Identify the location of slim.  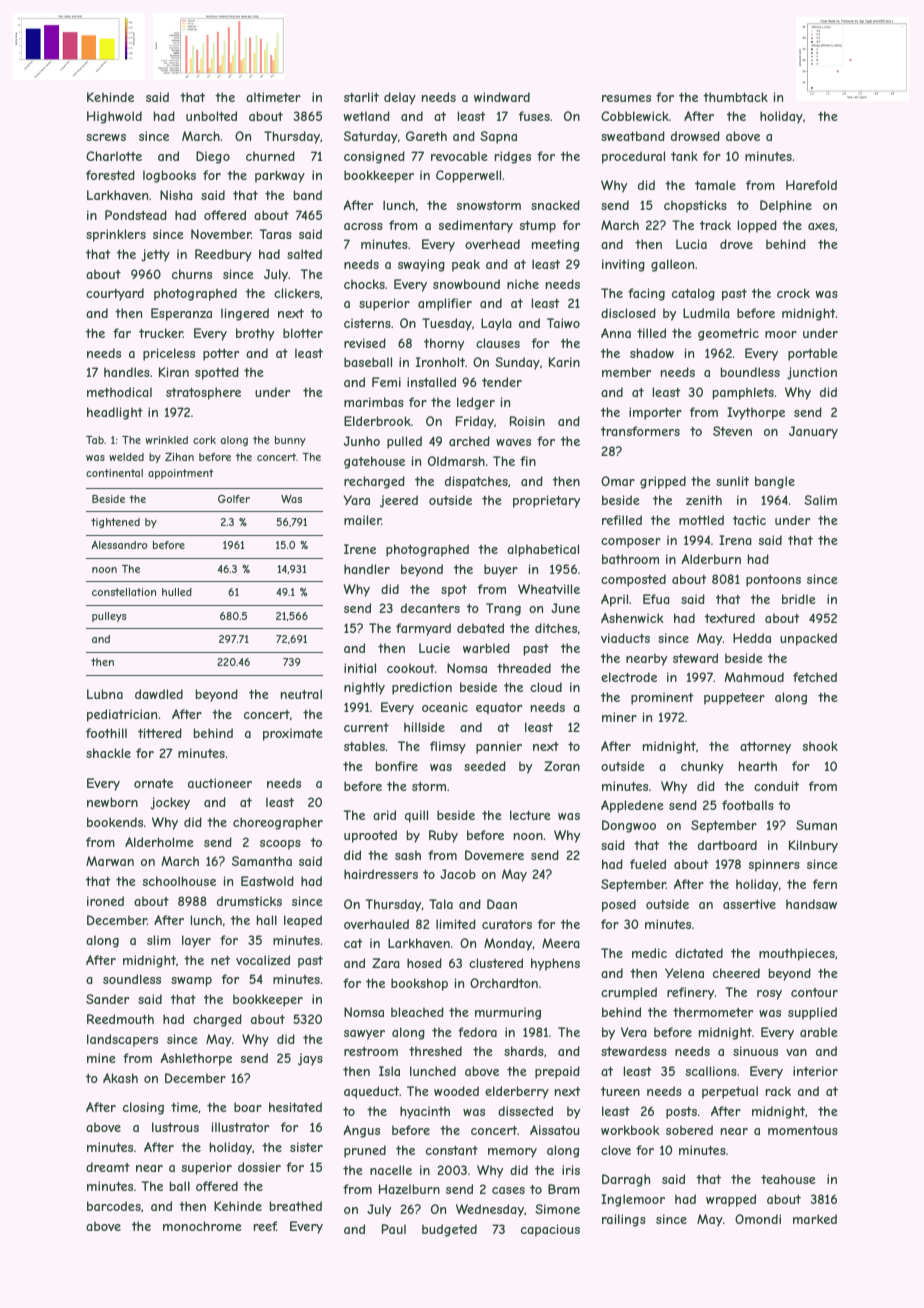
(159, 940).
